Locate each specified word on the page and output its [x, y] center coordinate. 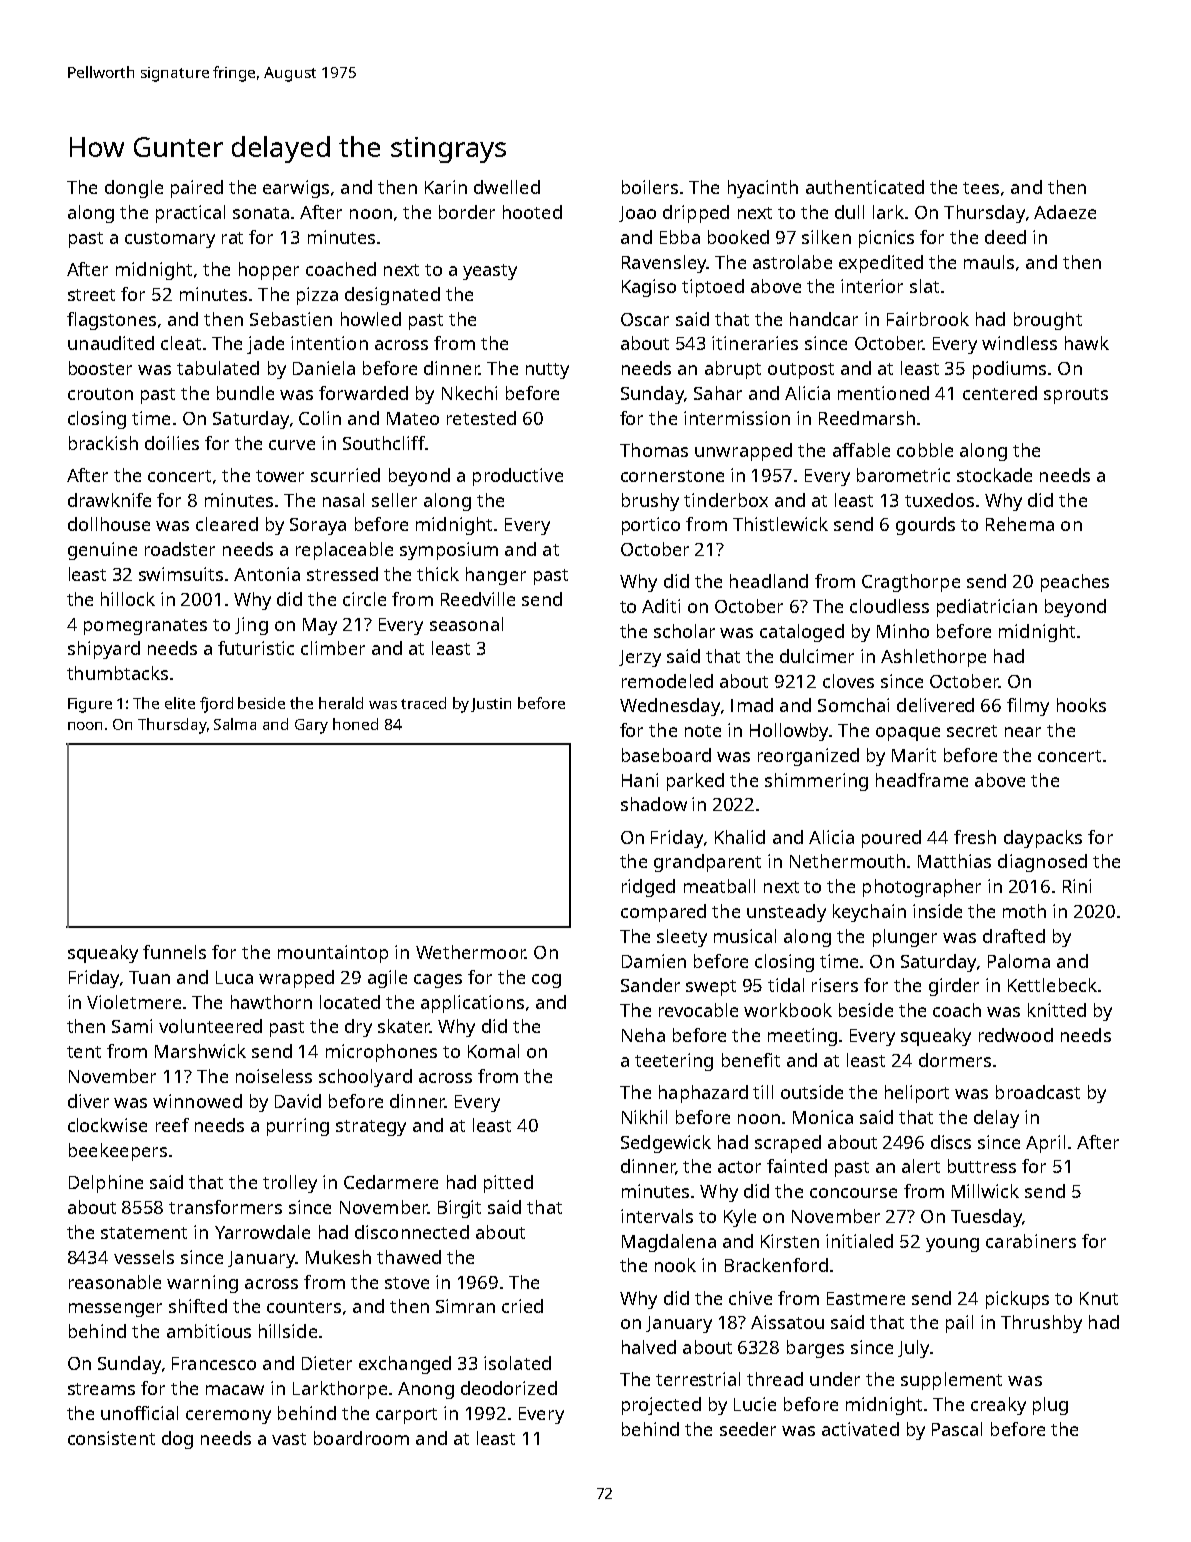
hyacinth [763, 189]
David [298, 1101]
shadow [654, 804]
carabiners [1031, 1241]
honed [355, 724]
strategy [371, 1128]
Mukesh [338, 1257]
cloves [848, 681]
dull [849, 212]
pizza [317, 296]
